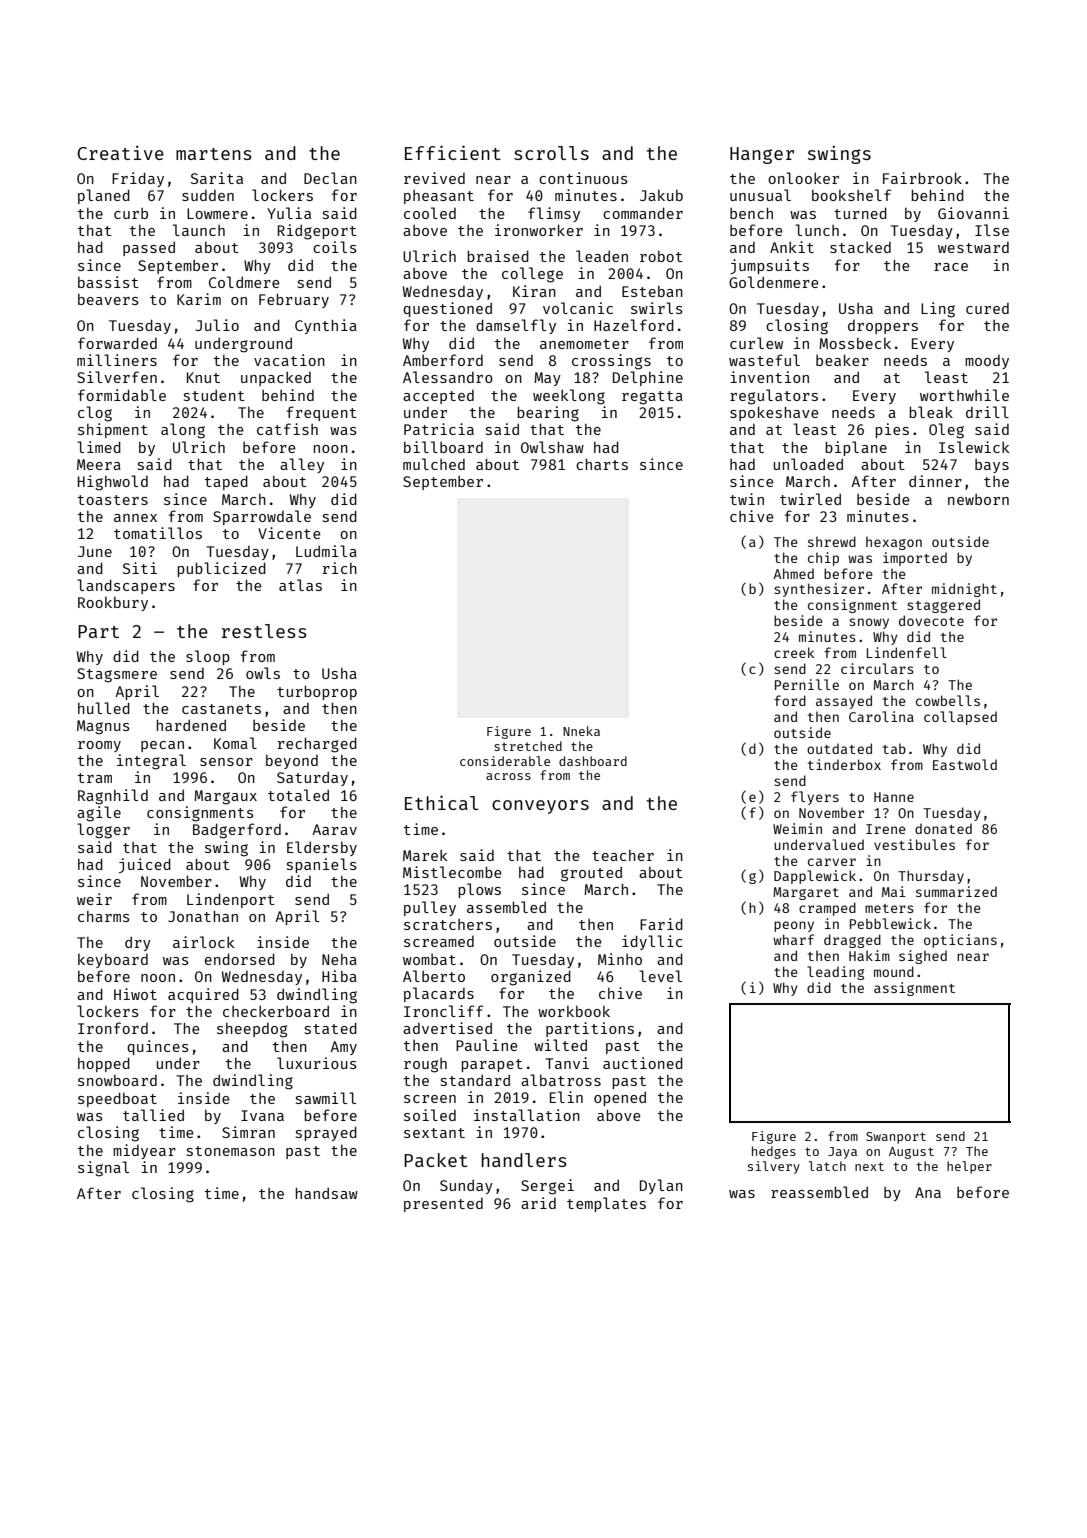 The image size is (1087, 1538). What do you see at coordinates (762, 155) in the screenshot?
I see `Hanger` at bounding box center [762, 155].
